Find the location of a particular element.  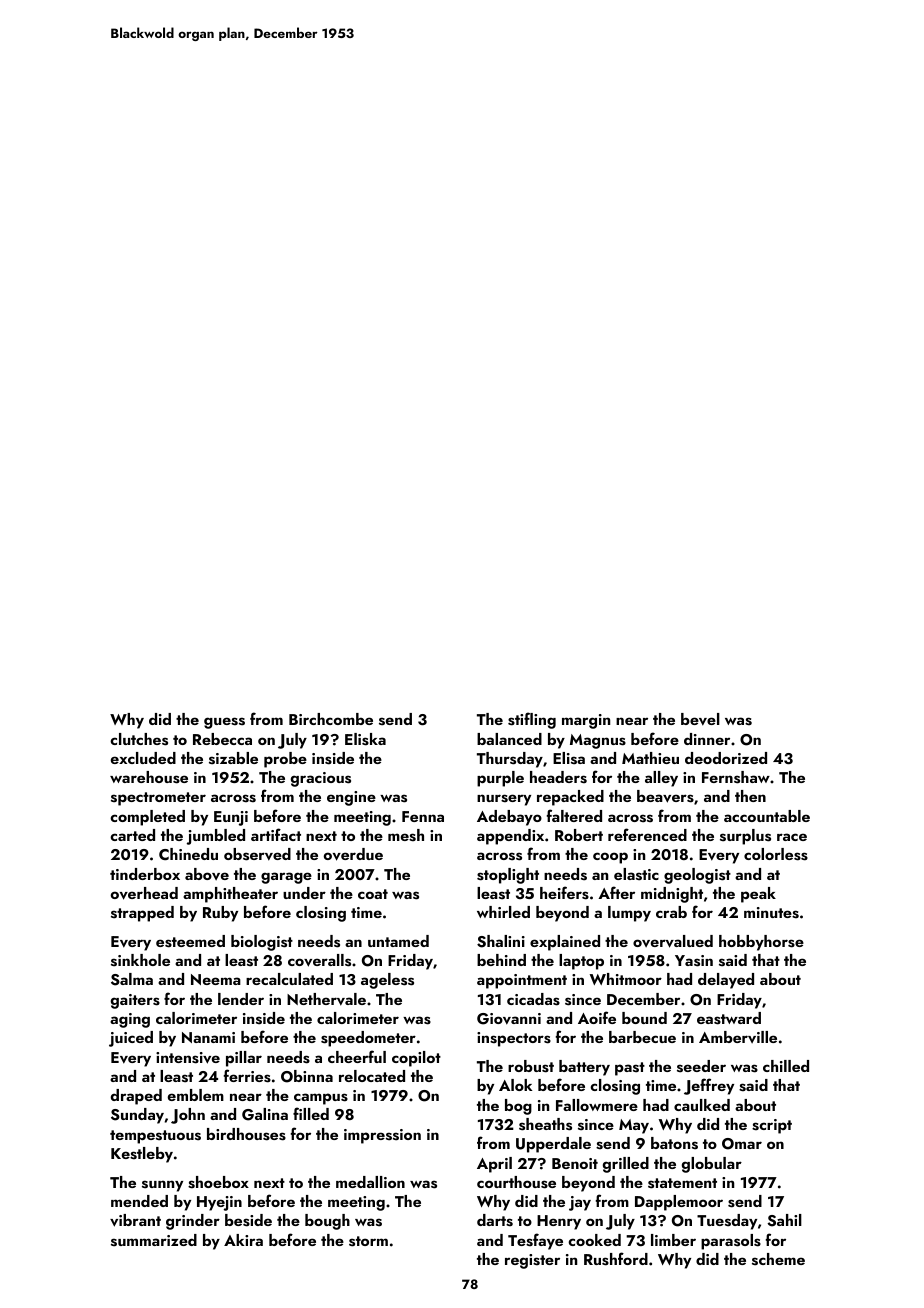

vibrant is located at coordinates (135, 1220).
